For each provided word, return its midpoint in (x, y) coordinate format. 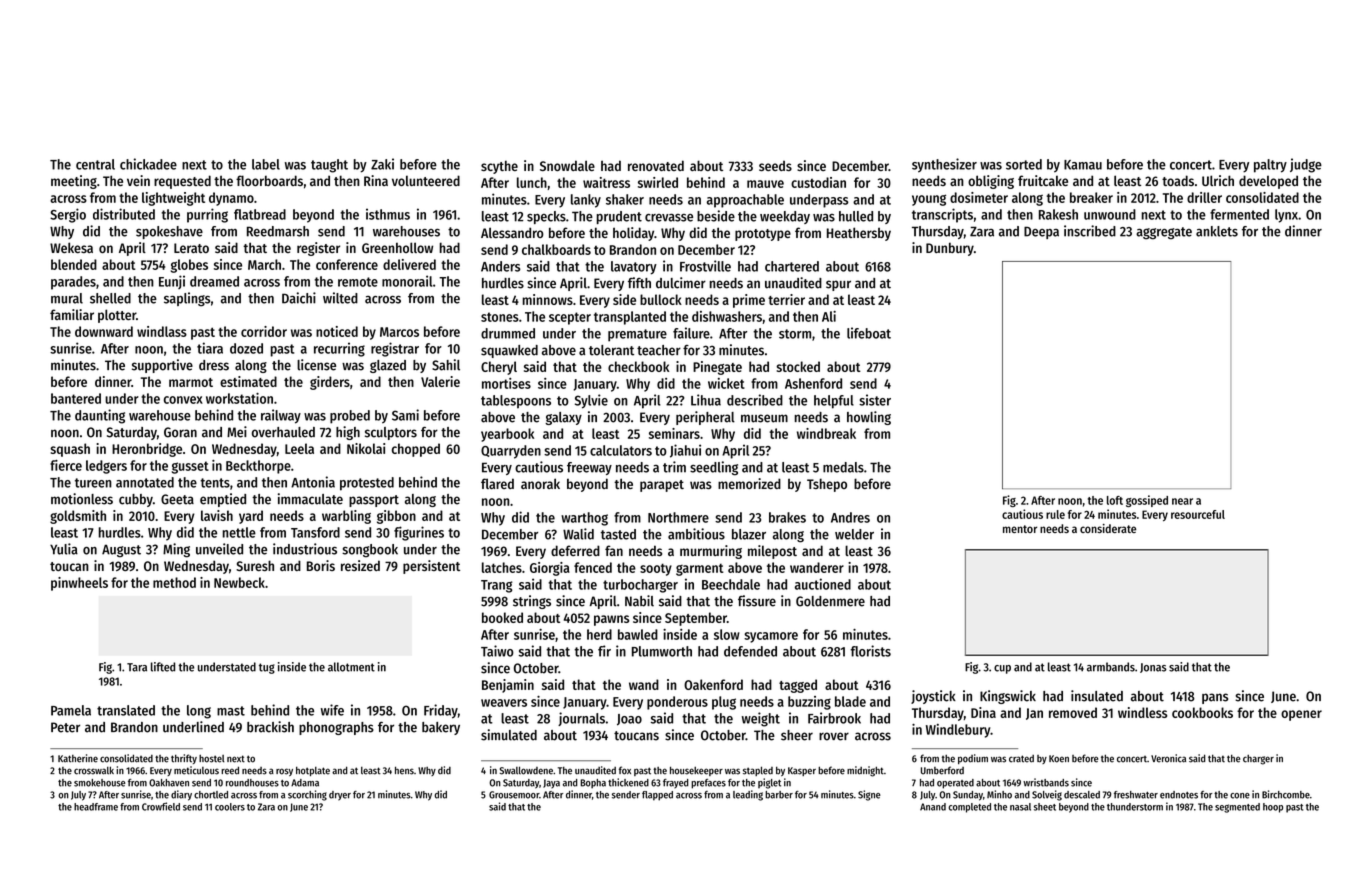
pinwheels (79, 584)
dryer (340, 796)
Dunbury (950, 249)
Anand (933, 807)
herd (599, 634)
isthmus (388, 214)
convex (183, 400)
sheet (1045, 807)
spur (838, 285)
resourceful (1198, 514)
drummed (508, 333)
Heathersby (859, 234)
